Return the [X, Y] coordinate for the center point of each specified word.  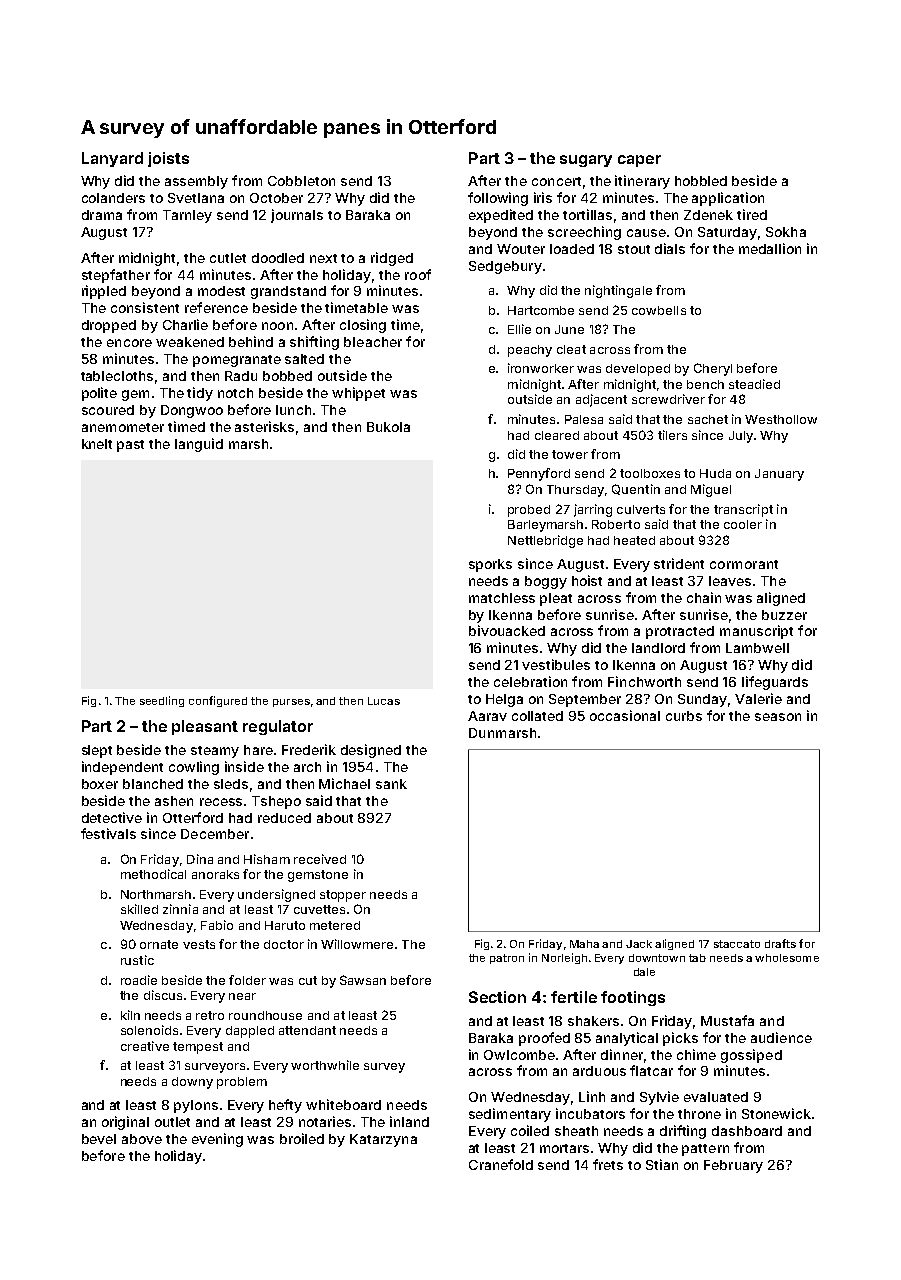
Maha [584, 944]
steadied [754, 384]
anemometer [123, 427]
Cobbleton [301, 181]
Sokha [786, 232]
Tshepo [276, 802]
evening [217, 1140]
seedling [162, 701]
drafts [780, 943]
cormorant [744, 564]
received [320, 859]
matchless [502, 598]
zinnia [180, 909]
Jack [639, 944]
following [498, 199]
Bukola [388, 427]
